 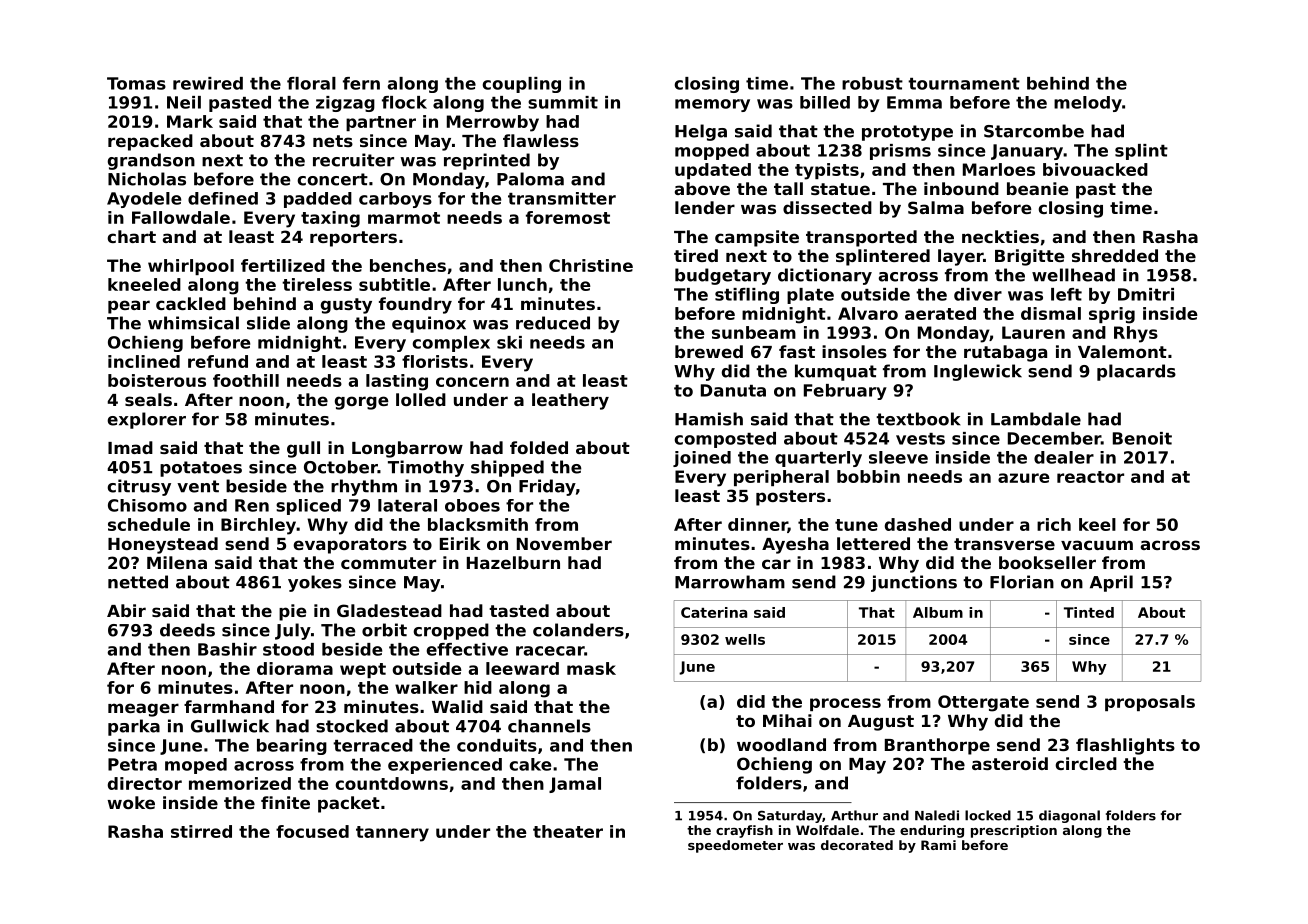 I want to click on lunch, so click(x=522, y=284).
